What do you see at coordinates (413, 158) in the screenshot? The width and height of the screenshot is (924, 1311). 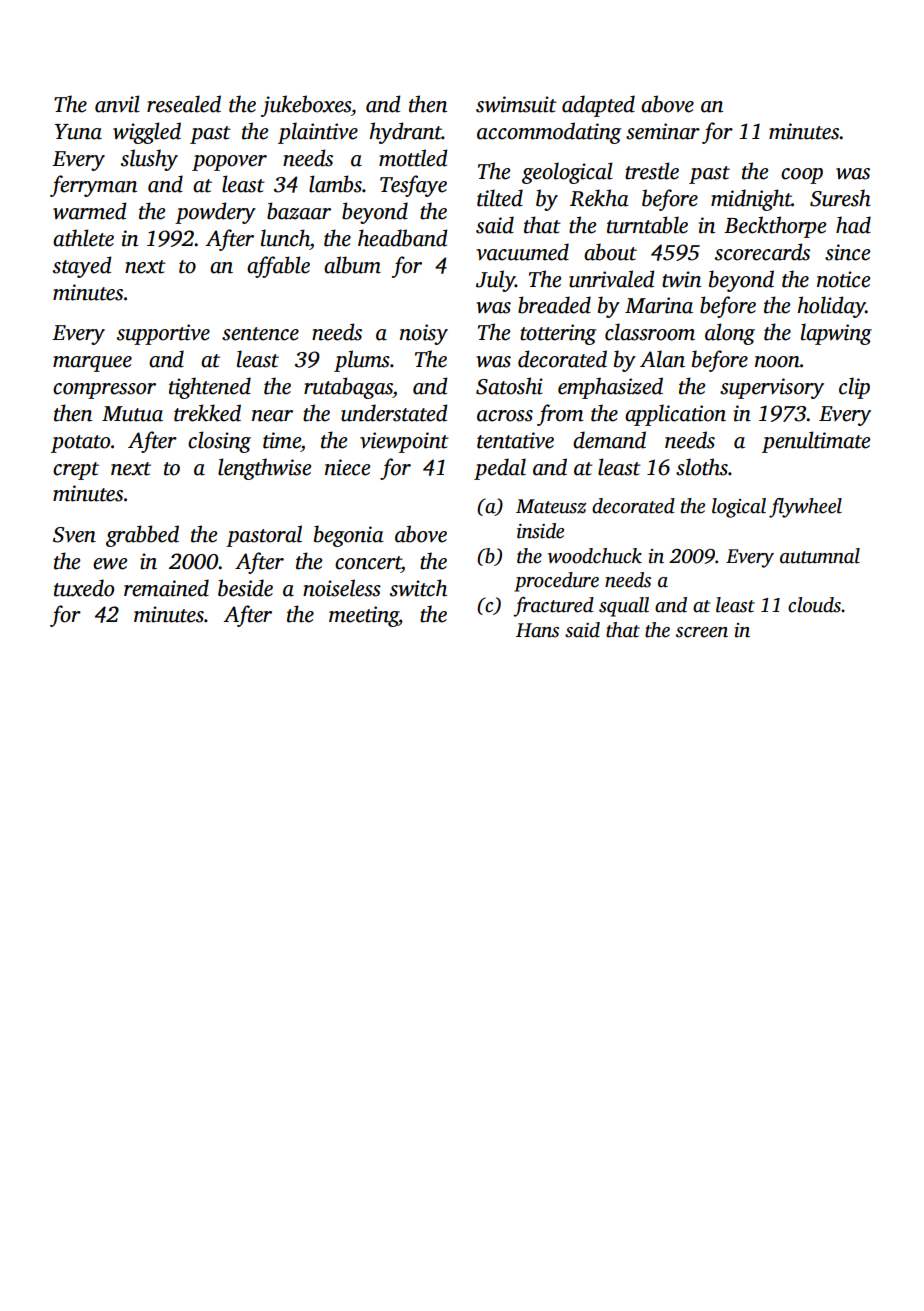 I see `mottled` at bounding box center [413, 158].
